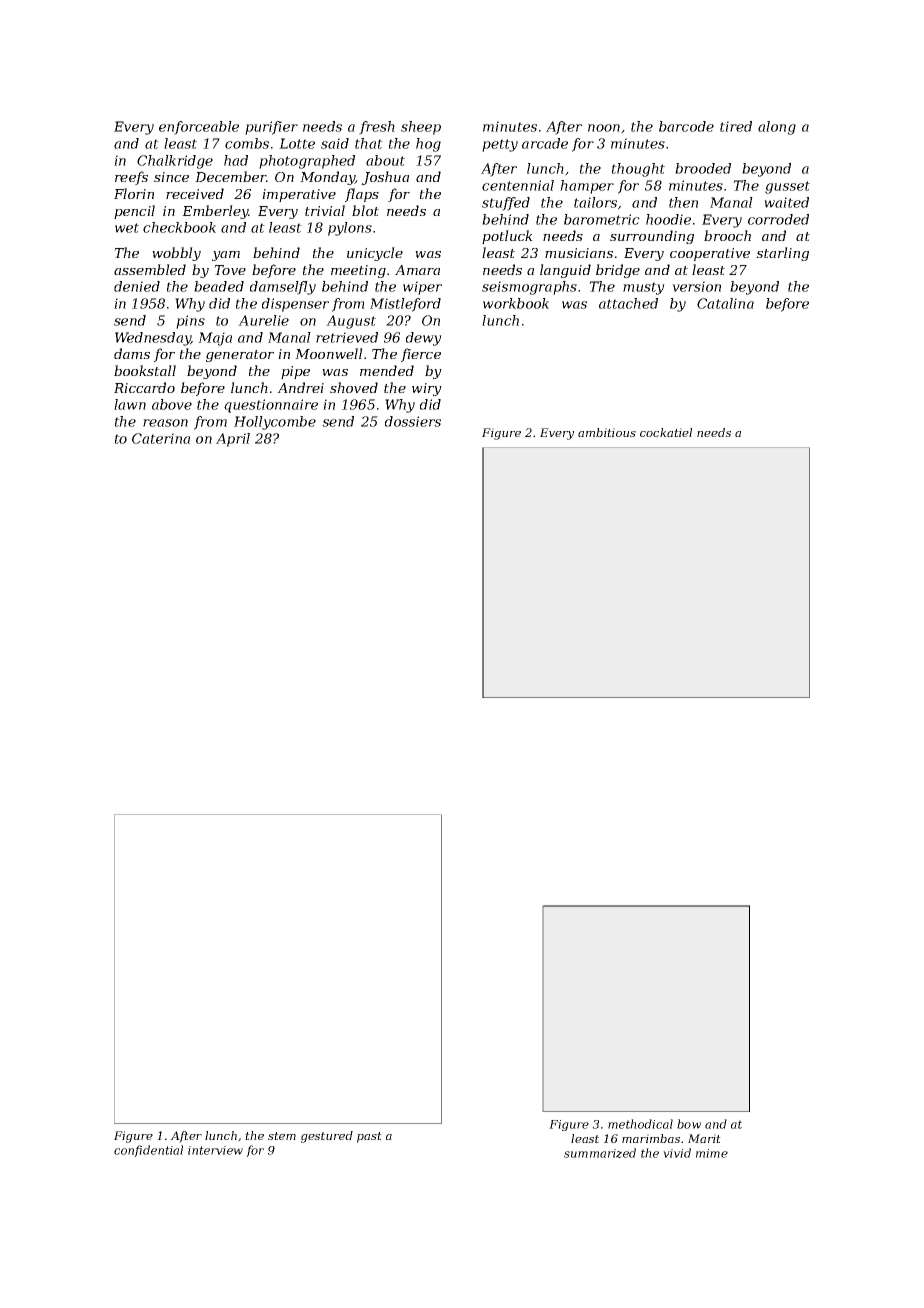 The height and width of the image is (1308, 924). What do you see at coordinates (666, 432) in the image?
I see `cockatiel` at bounding box center [666, 432].
